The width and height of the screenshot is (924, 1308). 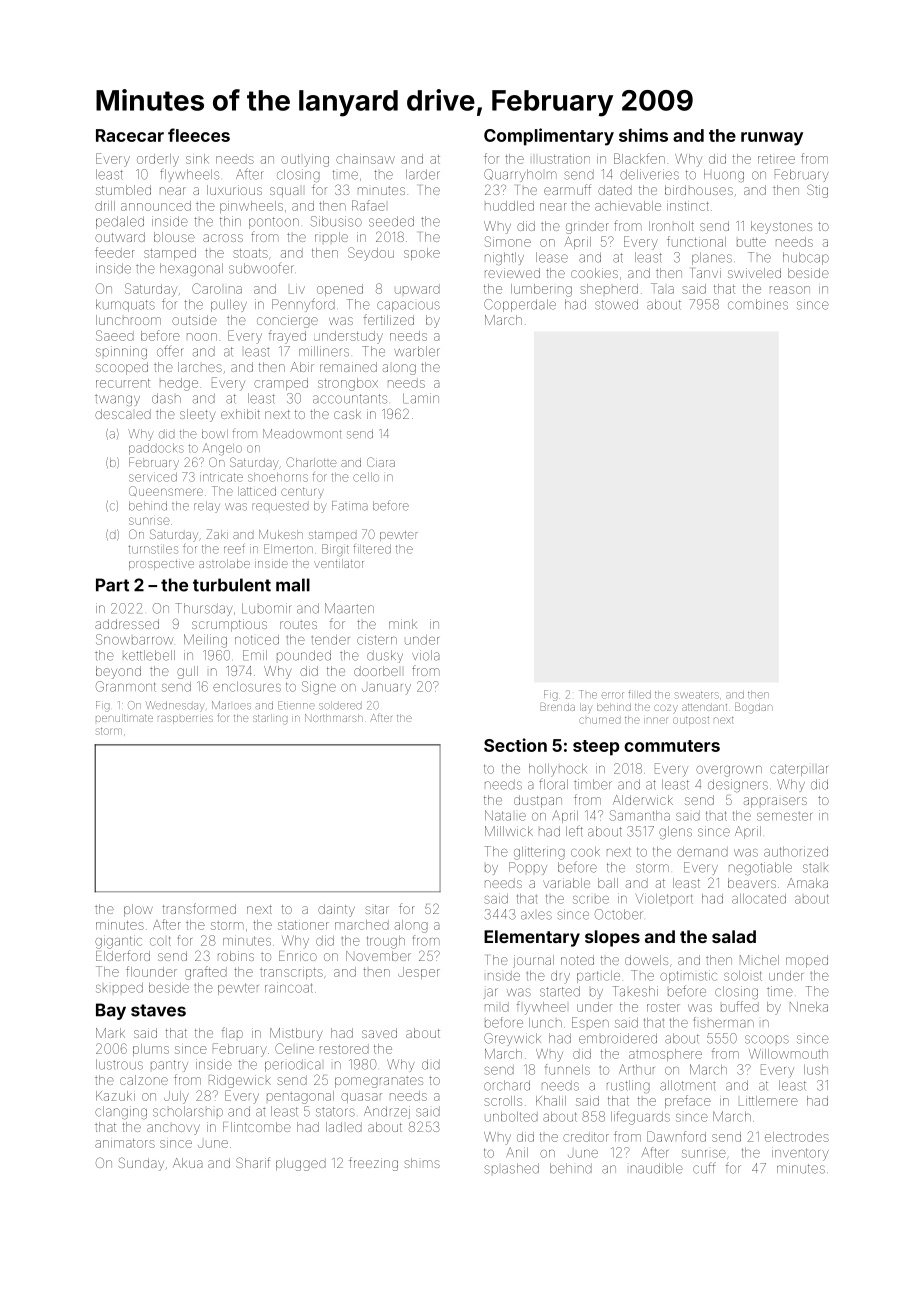 I want to click on seeded, so click(x=391, y=221).
